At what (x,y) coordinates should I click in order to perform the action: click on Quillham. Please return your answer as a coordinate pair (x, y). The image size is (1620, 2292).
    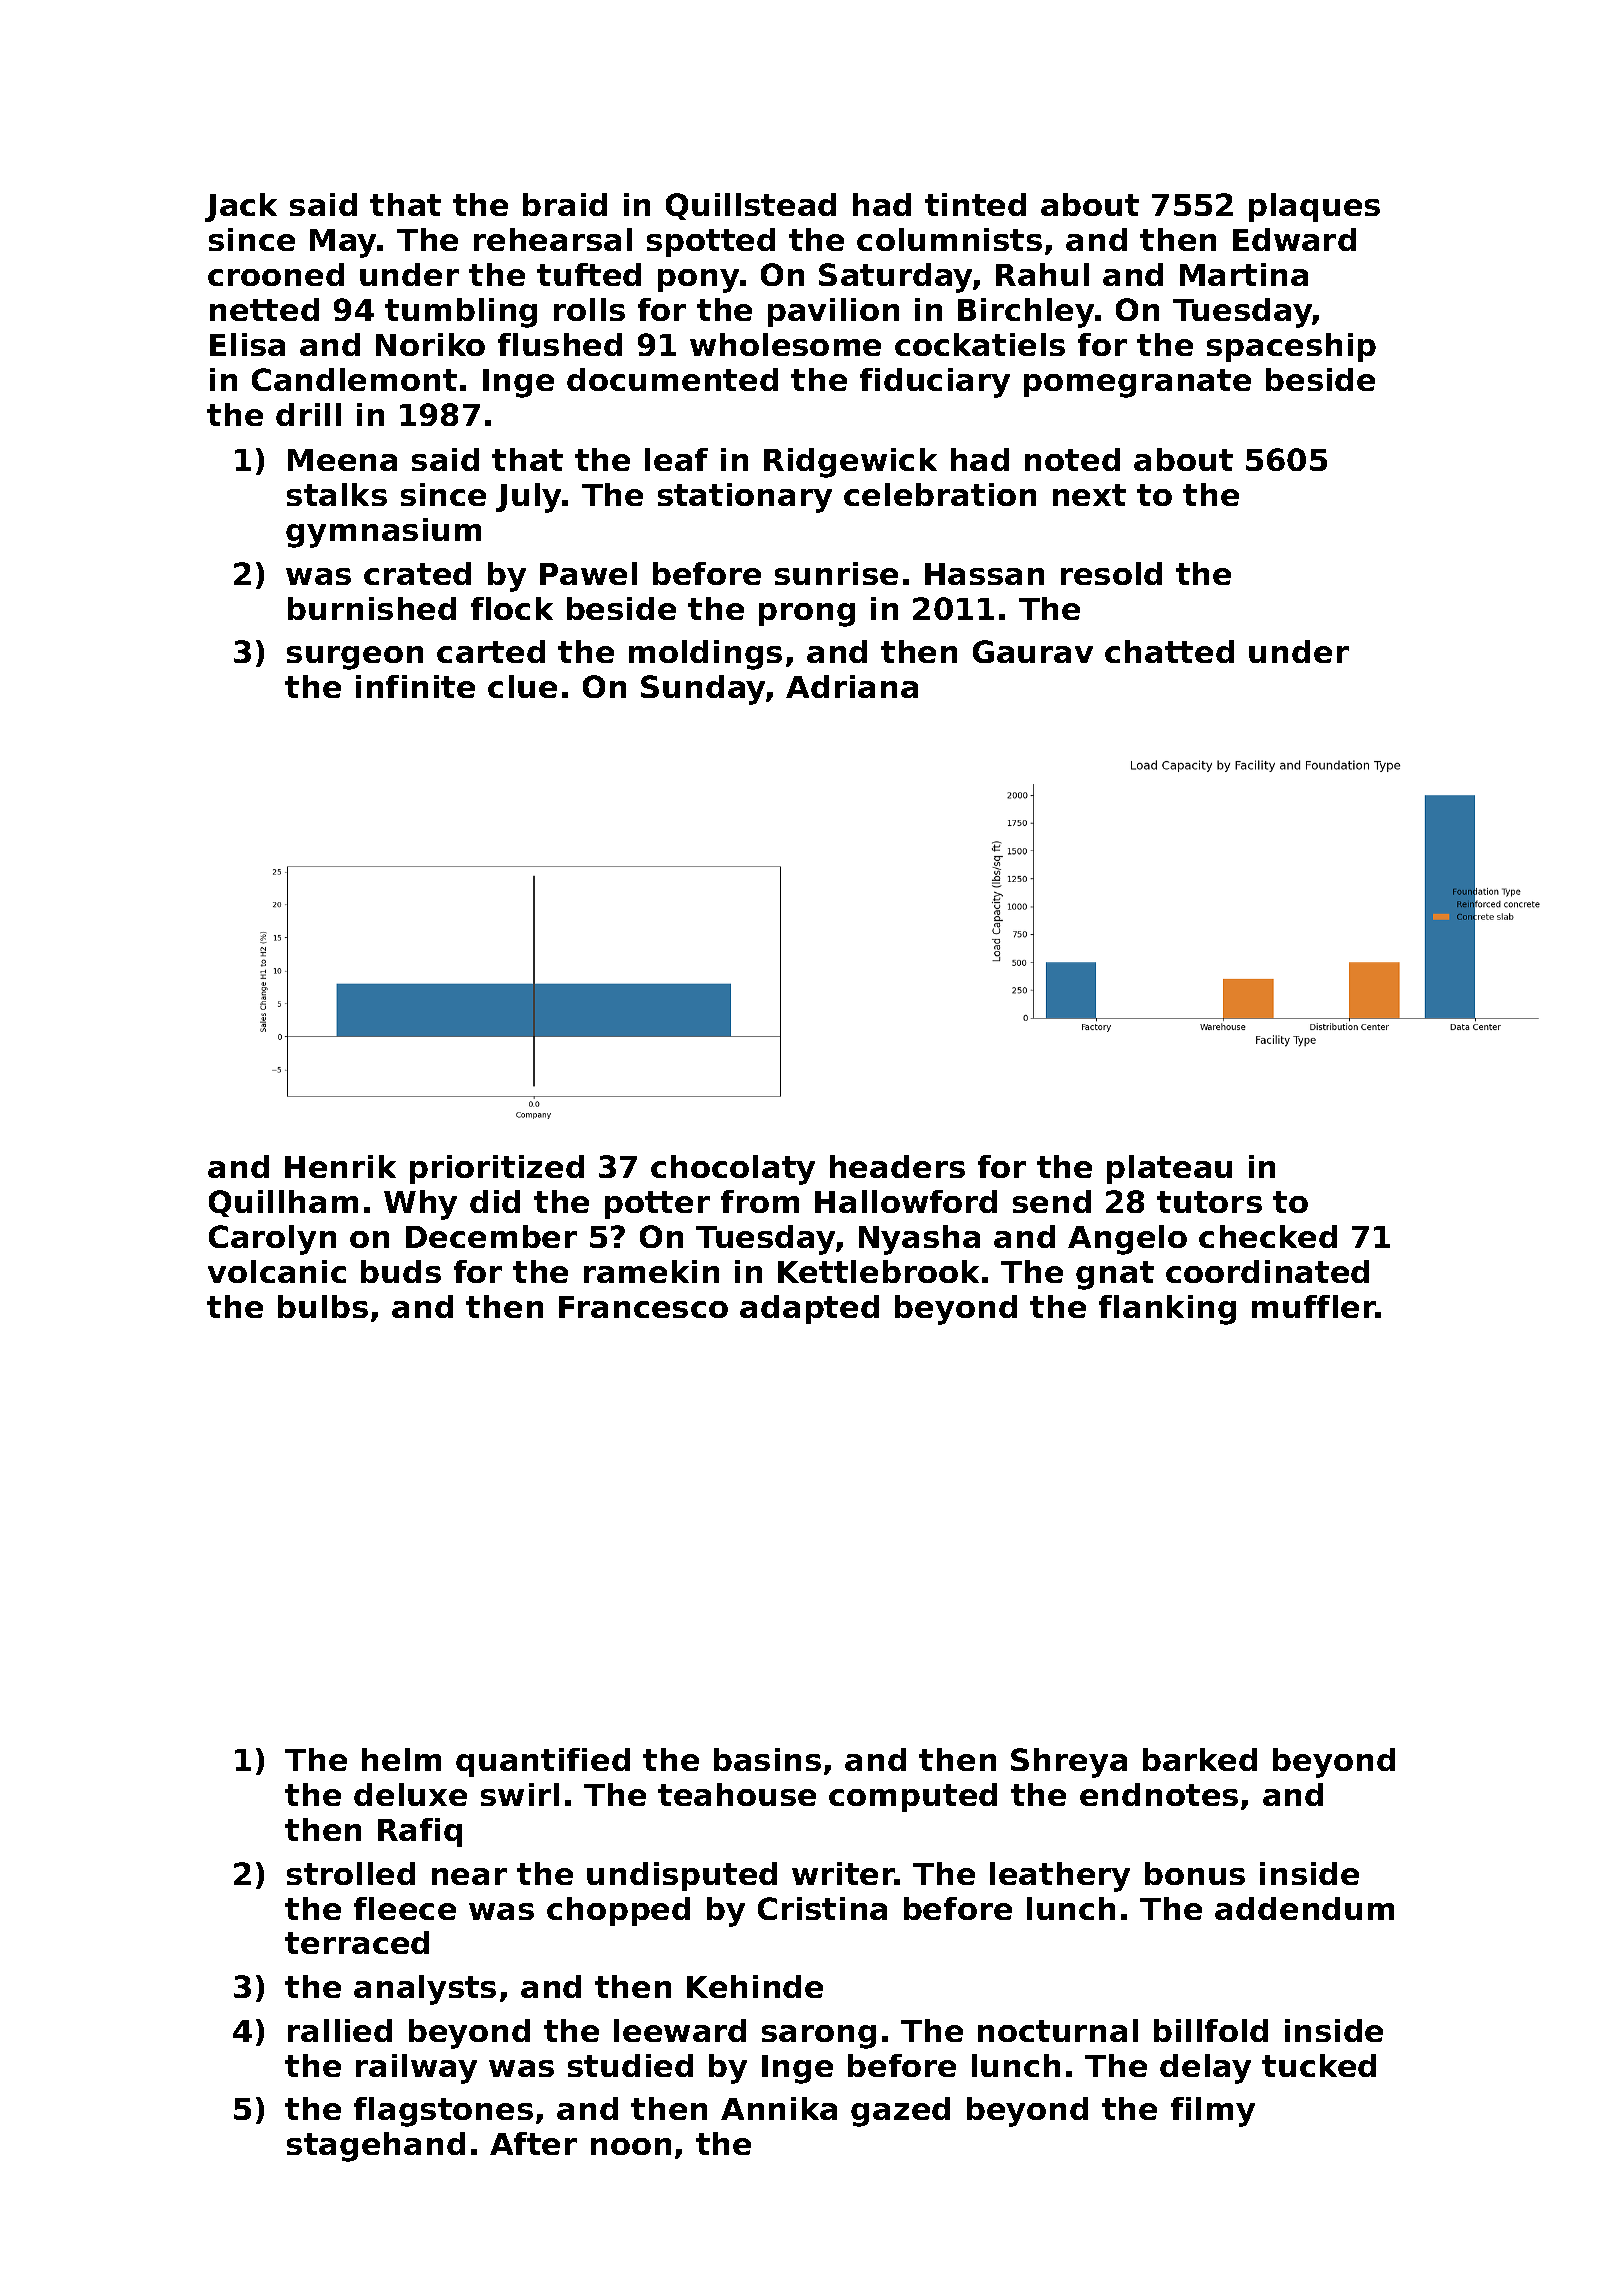
    Looking at the image, I should click on (283, 1203).
